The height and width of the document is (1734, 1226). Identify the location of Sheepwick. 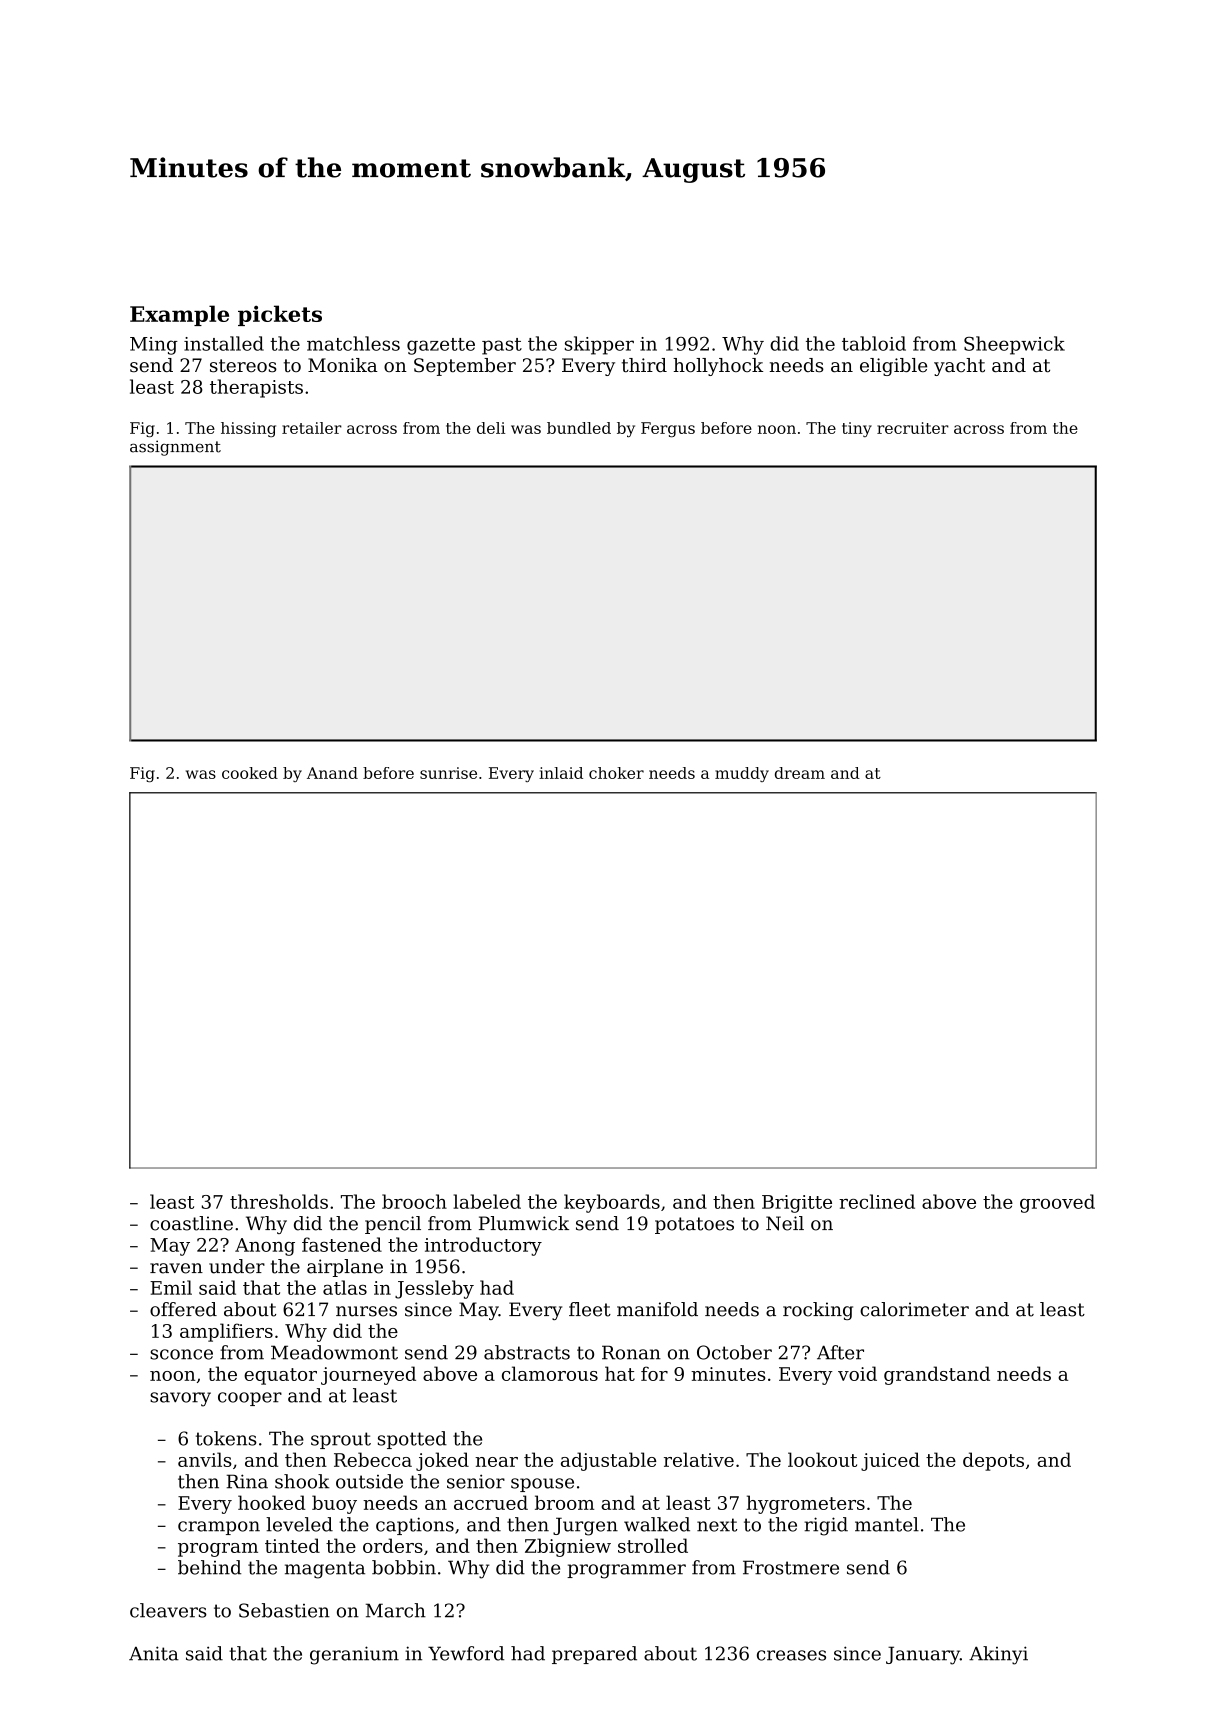
(1014, 345).
